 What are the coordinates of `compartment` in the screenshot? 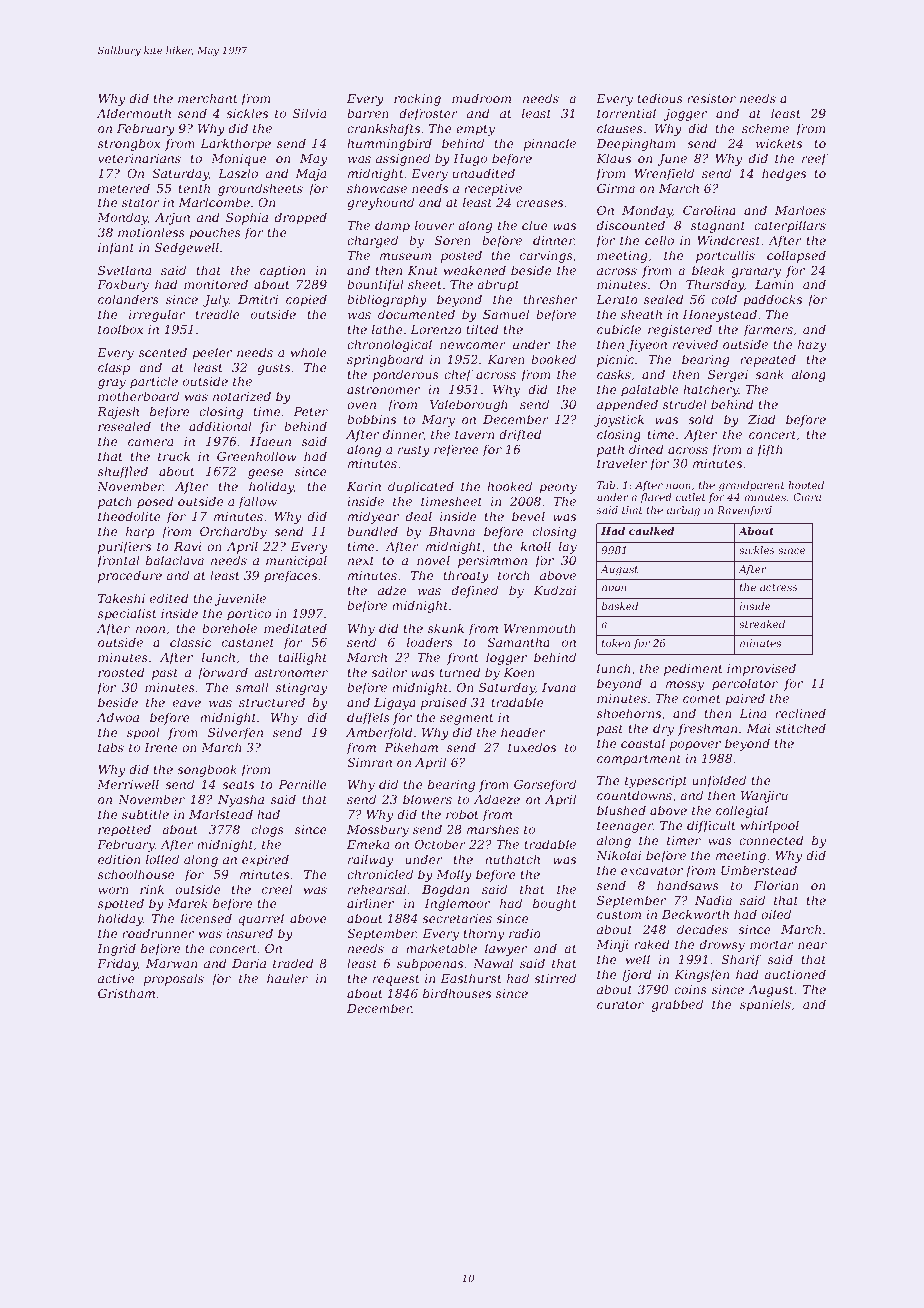 It's located at (639, 760).
